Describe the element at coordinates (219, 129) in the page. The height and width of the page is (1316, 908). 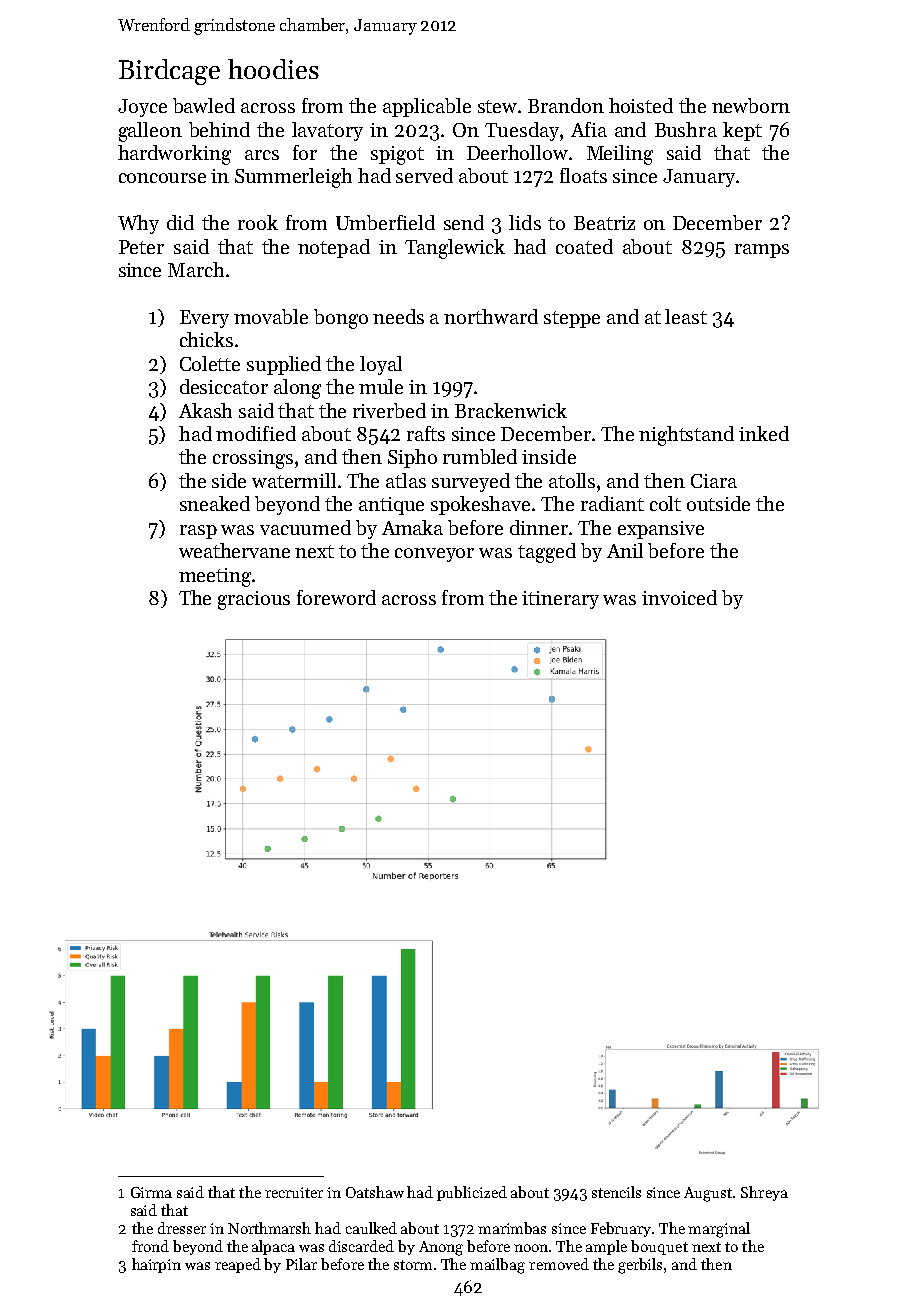
I see `behind` at that location.
